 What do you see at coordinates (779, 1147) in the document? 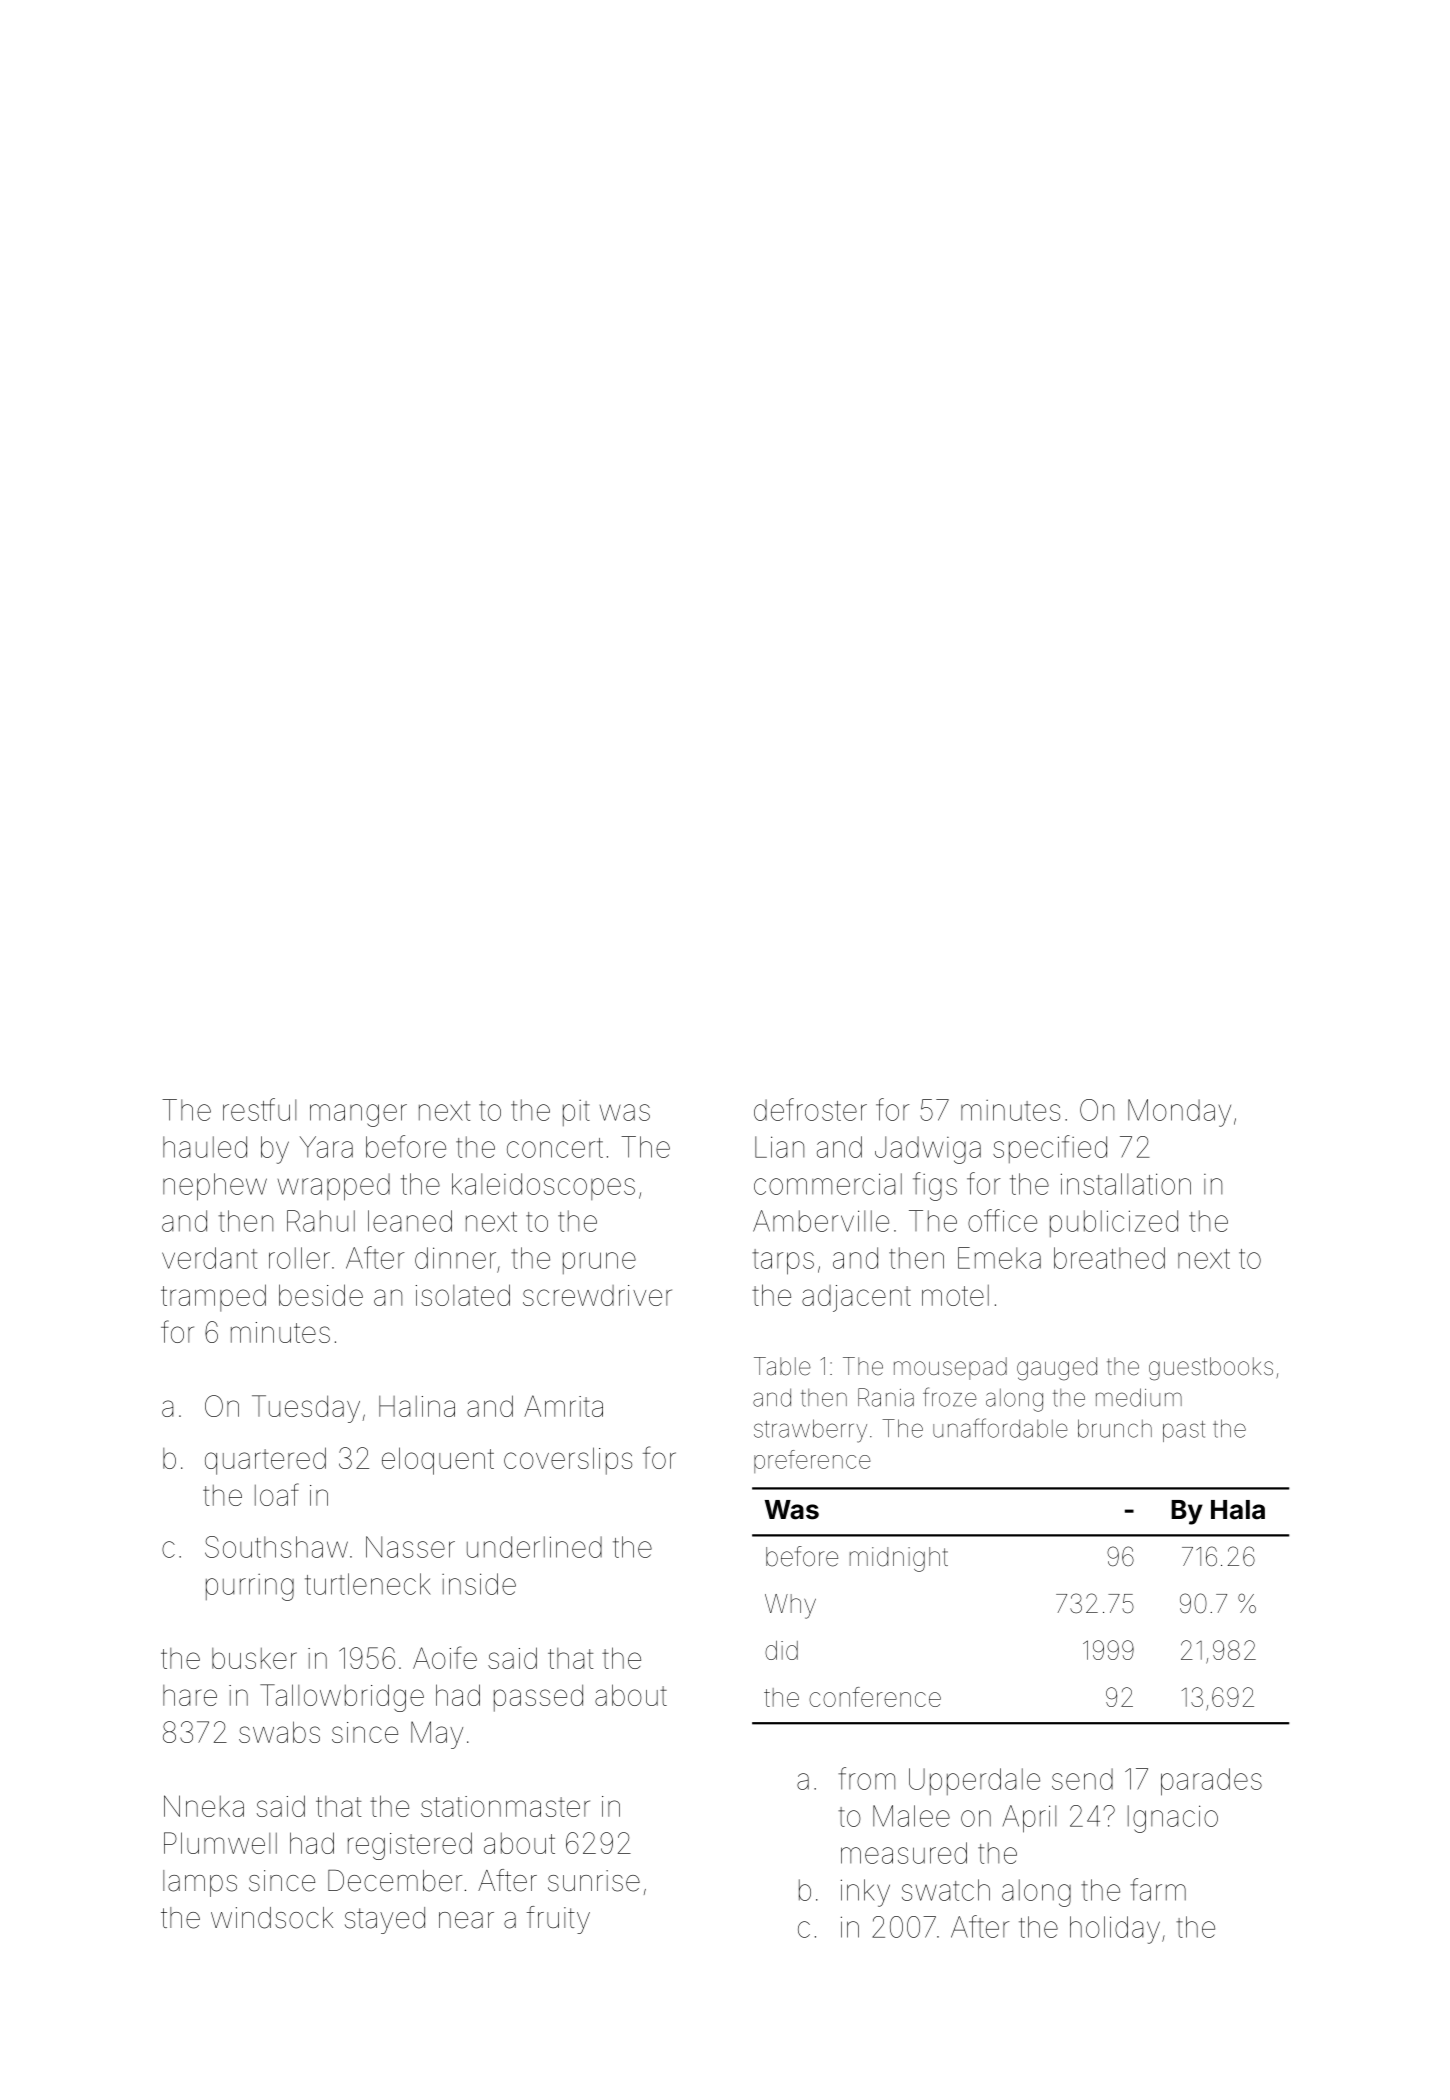
I see `Lian` at bounding box center [779, 1147].
